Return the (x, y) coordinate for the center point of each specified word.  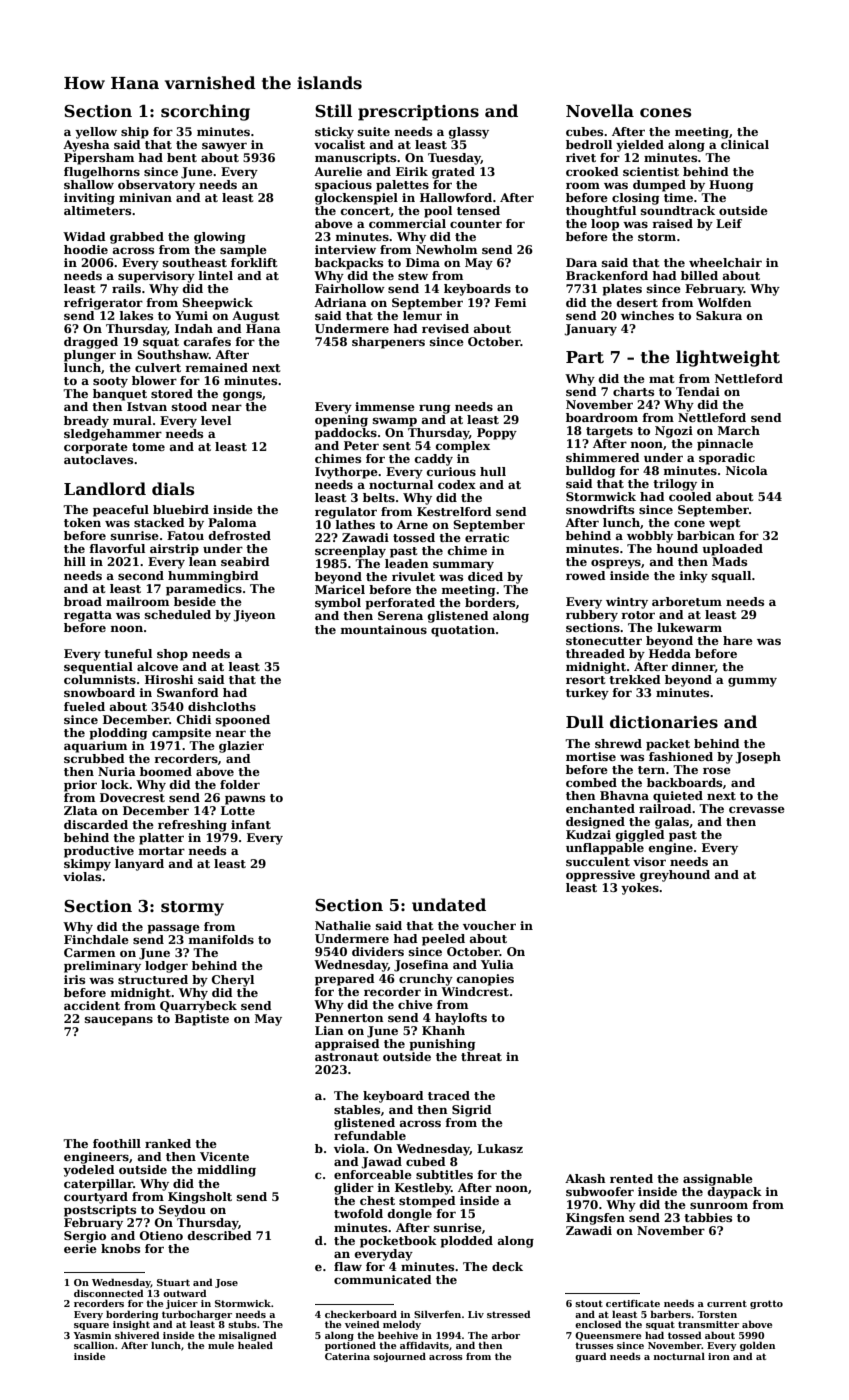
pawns (245, 800)
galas (672, 823)
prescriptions (418, 113)
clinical (745, 144)
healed (255, 1345)
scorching (205, 112)
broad (83, 601)
